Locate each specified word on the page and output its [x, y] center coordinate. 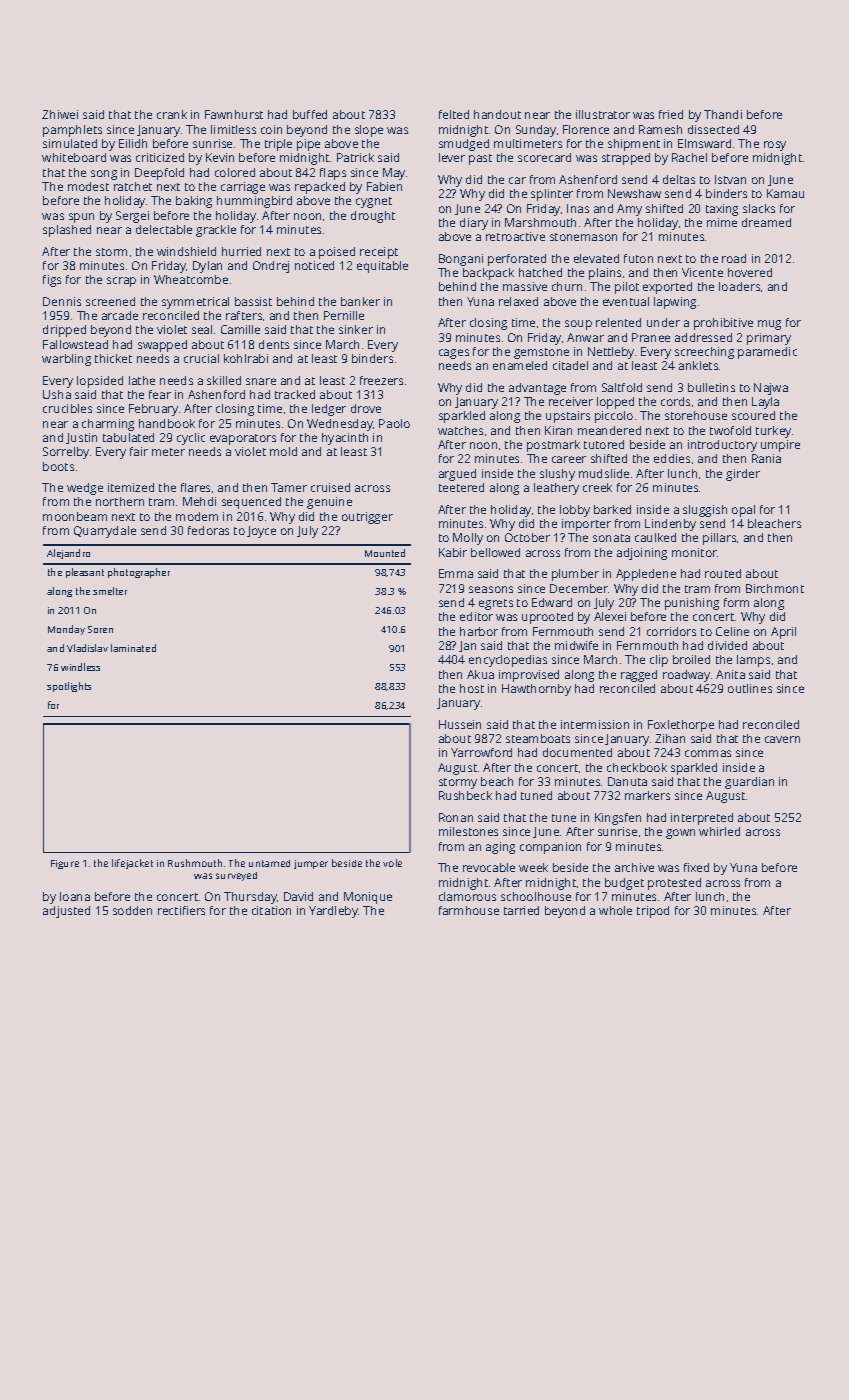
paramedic [767, 353]
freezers [381, 380]
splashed [67, 231]
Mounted [385, 553]
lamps [753, 661]
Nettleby [611, 353]
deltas [679, 179]
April [783, 633]
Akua [480, 674]
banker [360, 301]
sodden [132, 910]
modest [88, 186]
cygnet [374, 202]
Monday [66, 630]
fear [160, 394]
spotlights [69, 687]
